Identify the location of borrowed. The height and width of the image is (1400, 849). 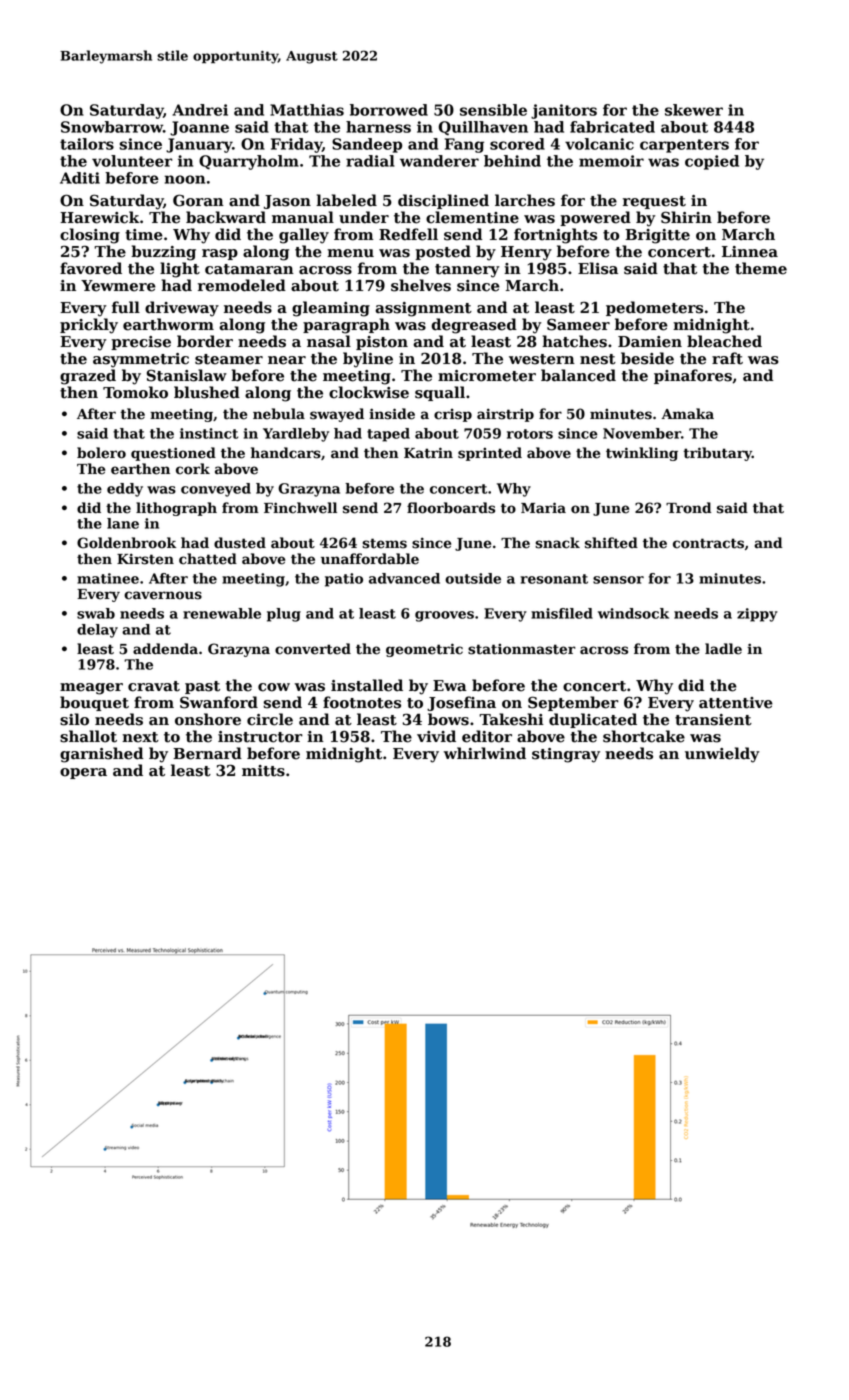
(389, 110).
